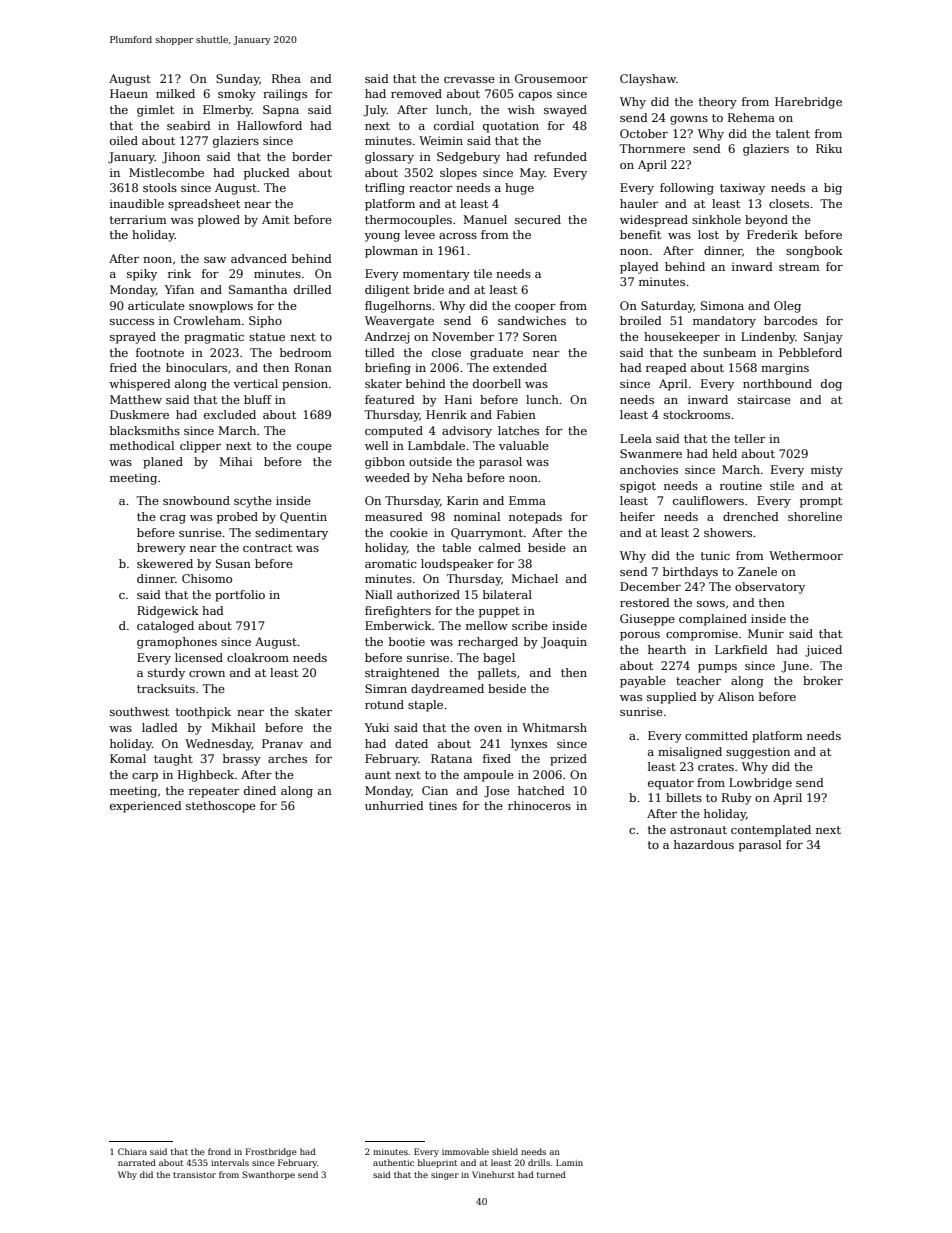 This image has width=952, height=1233. What do you see at coordinates (539, 1162) in the image?
I see `drills` at bounding box center [539, 1162].
